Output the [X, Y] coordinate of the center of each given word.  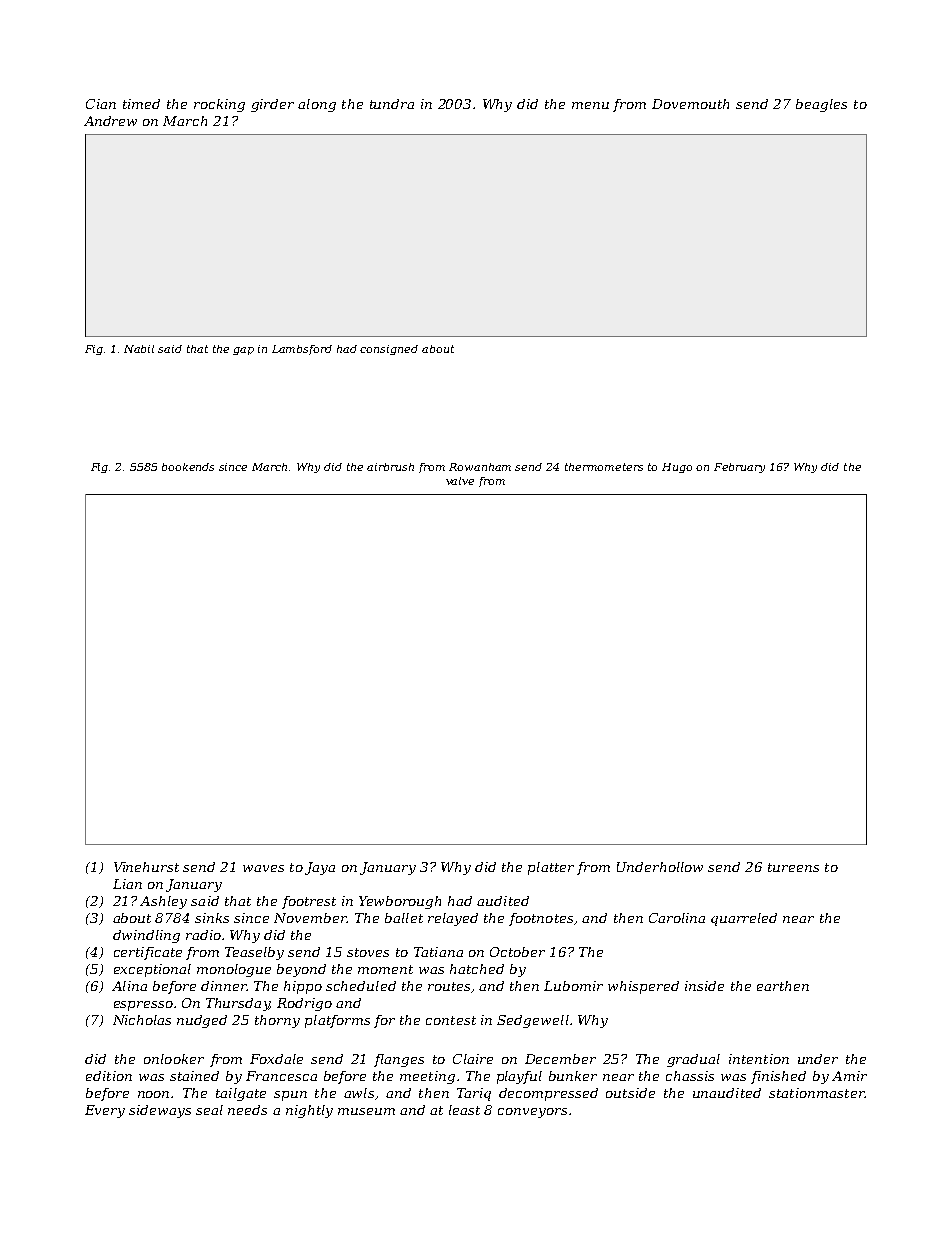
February [739, 468]
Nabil [139, 349]
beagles [821, 105]
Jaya [320, 868]
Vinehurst [146, 867]
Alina [129, 986]
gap [243, 351]
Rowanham [480, 467]
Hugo [677, 468]
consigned [389, 350]
